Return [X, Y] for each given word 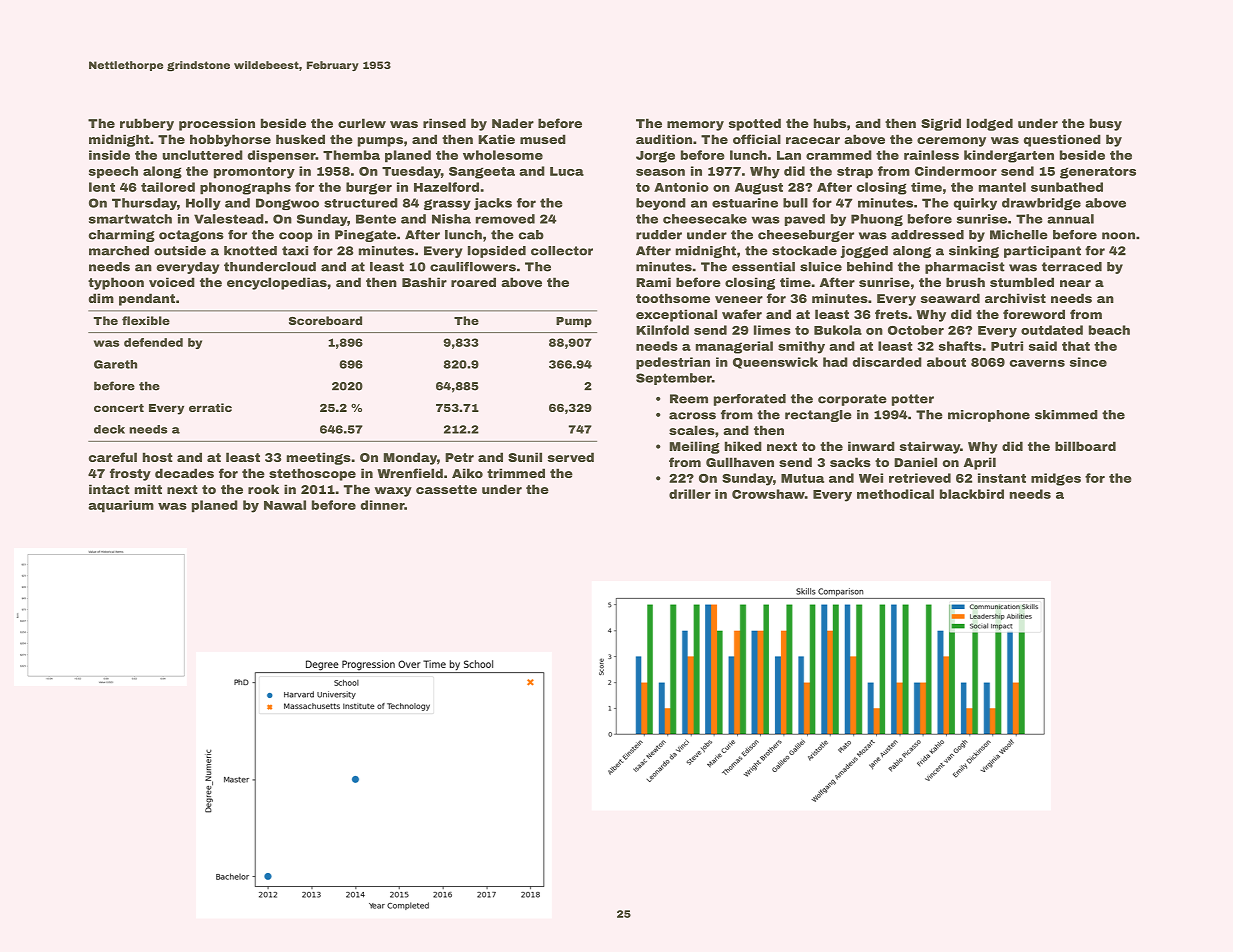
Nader [513, 123]
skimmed [1066, 415]
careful [113, 457]
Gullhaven [740, 462]
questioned [1062, 140]
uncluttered [202, 155]
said [1043, 346]
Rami [653, 282]
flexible [146, 320]
